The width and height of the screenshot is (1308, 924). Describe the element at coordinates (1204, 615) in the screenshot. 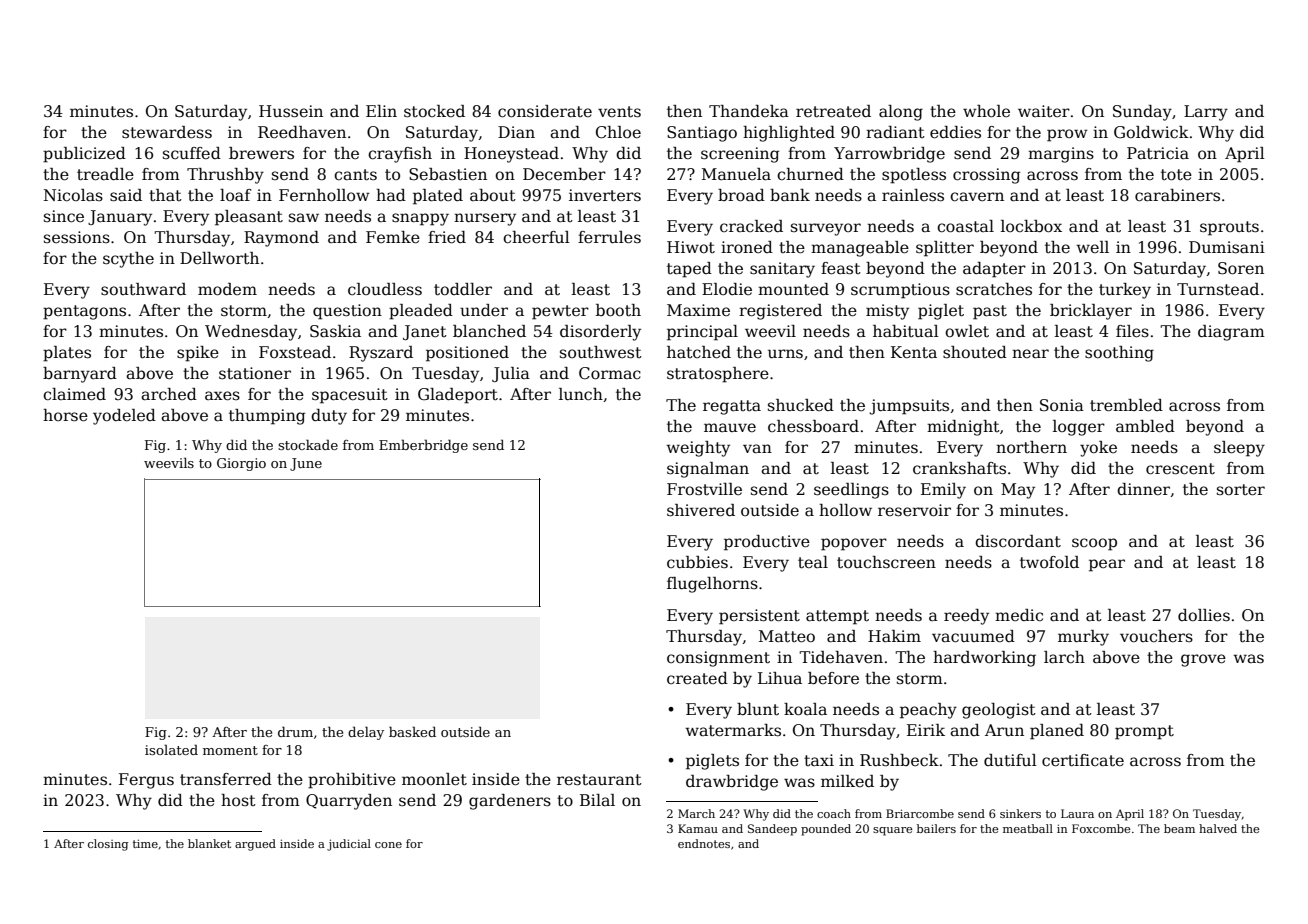

I see `dollies` at that location.
